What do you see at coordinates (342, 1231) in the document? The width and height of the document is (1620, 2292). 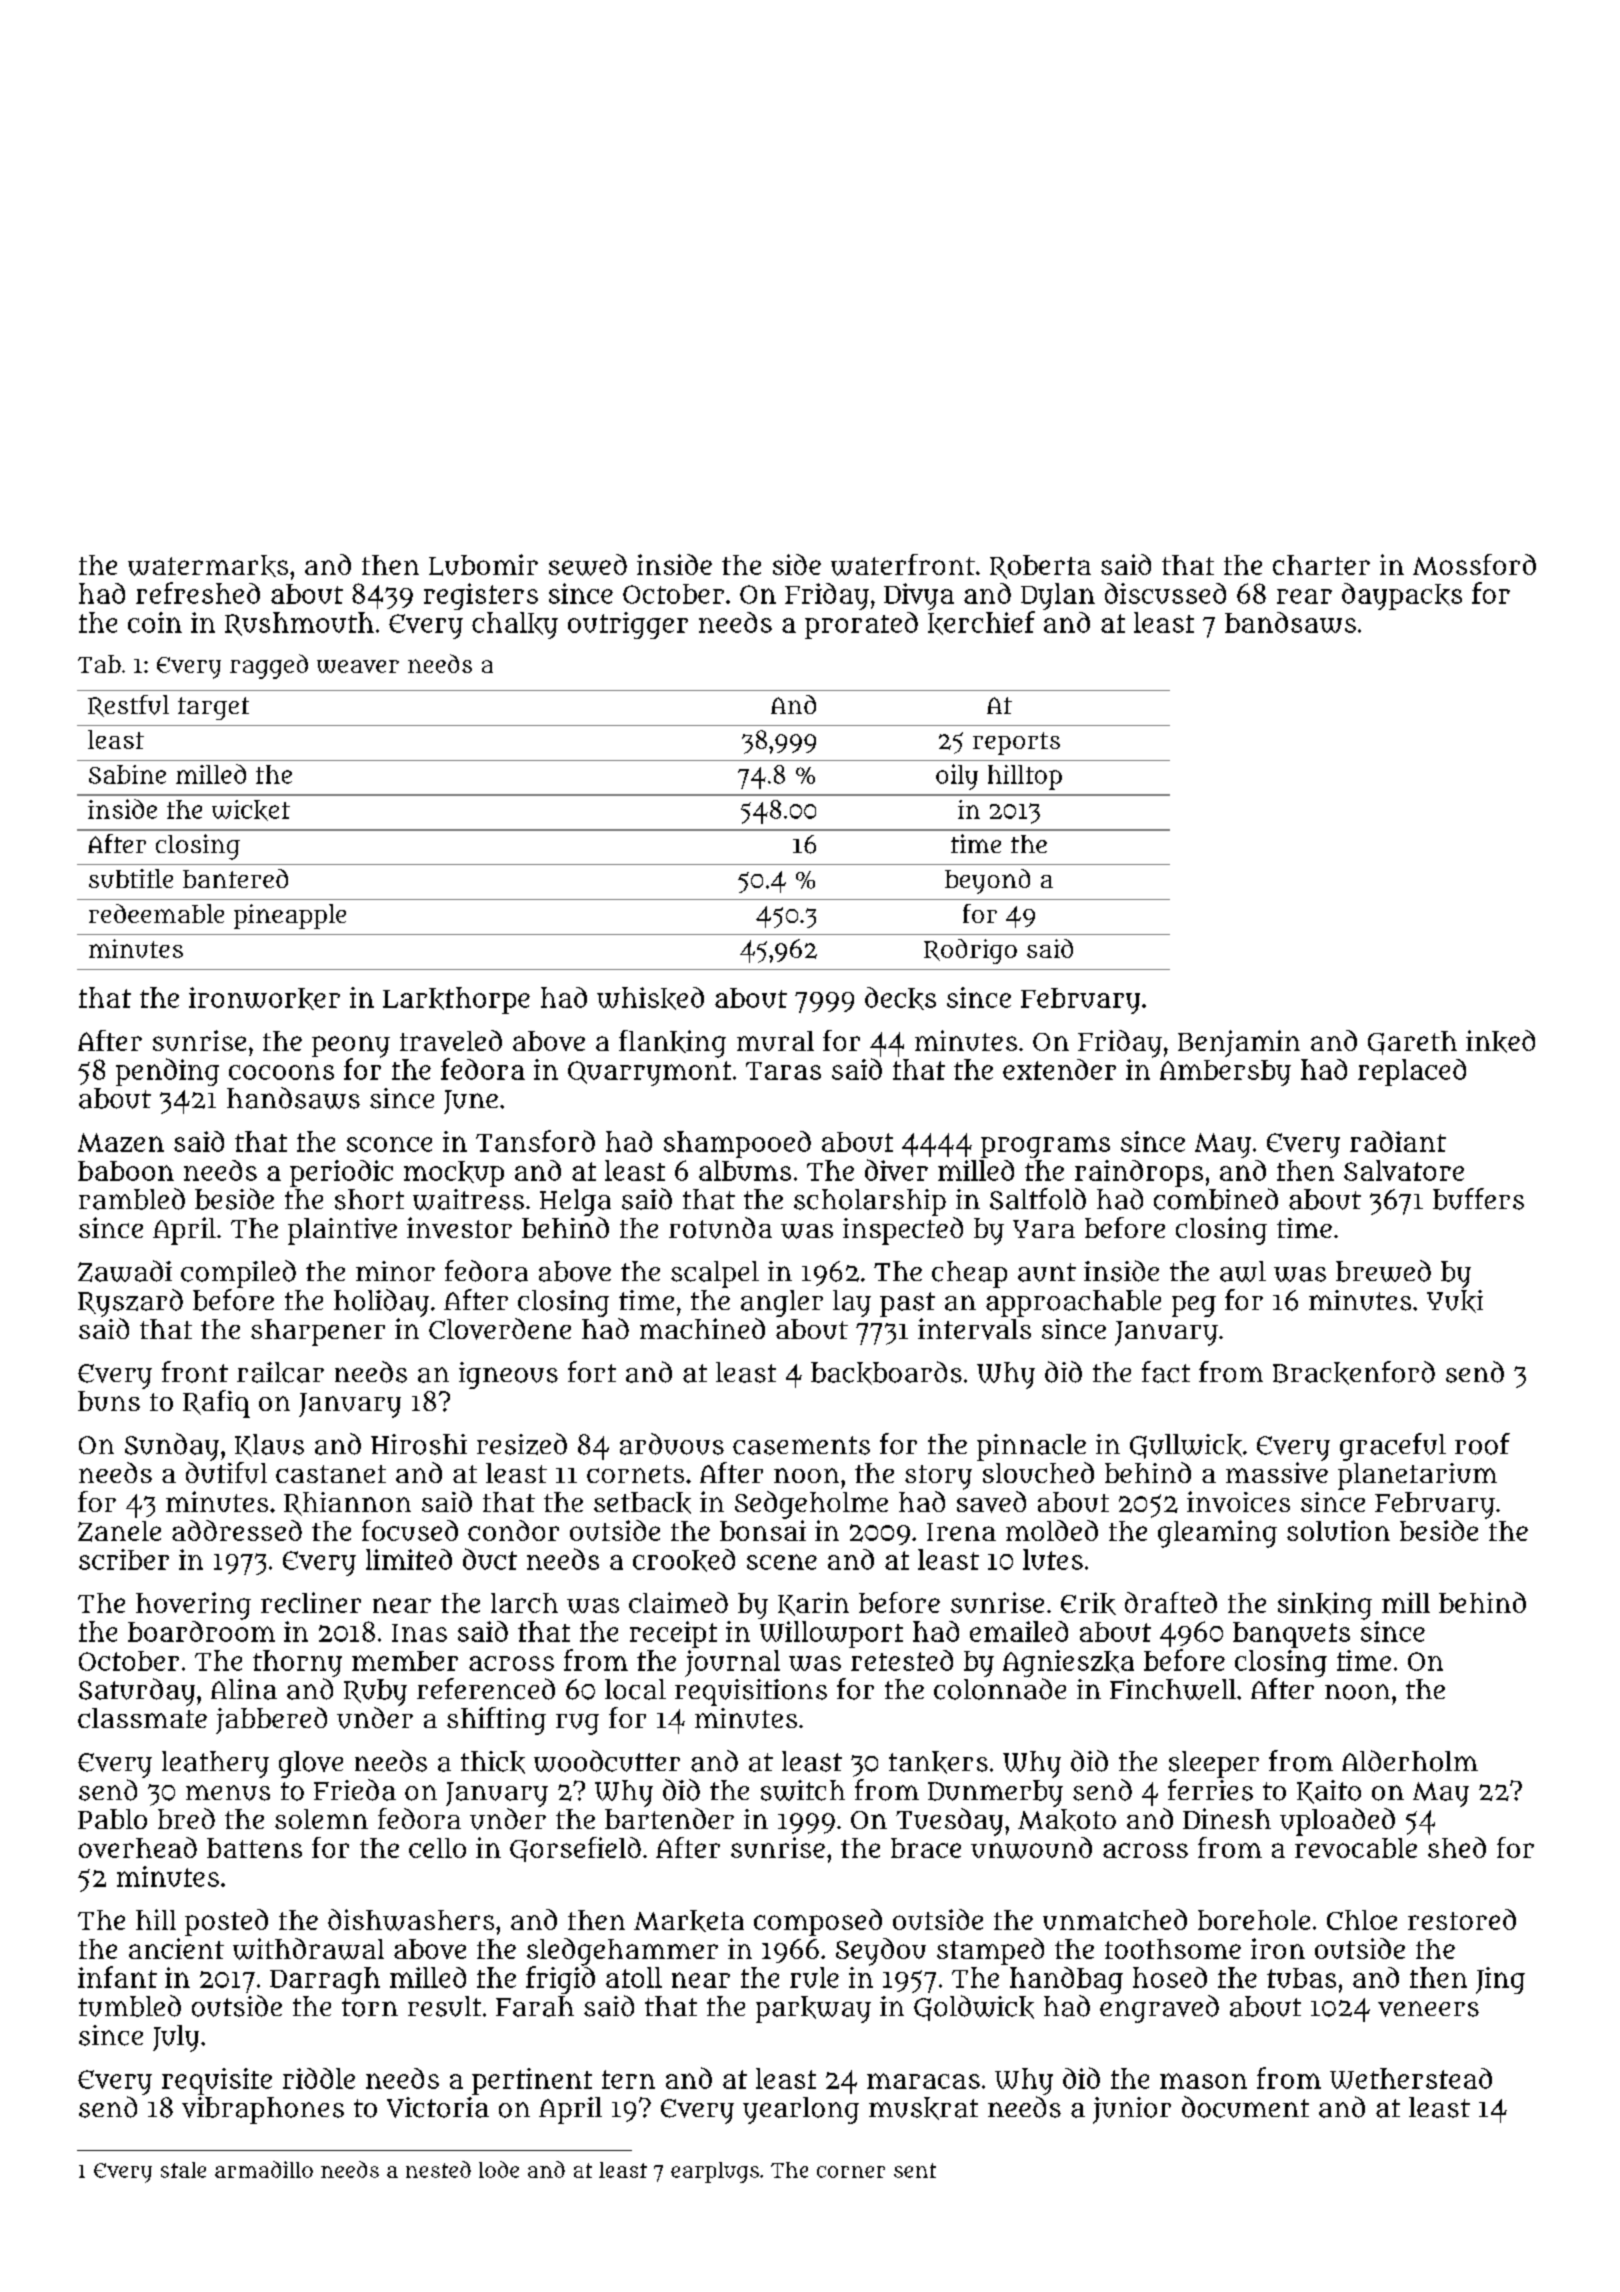 I see `plaintive` at bounding box center [342, 1231].
